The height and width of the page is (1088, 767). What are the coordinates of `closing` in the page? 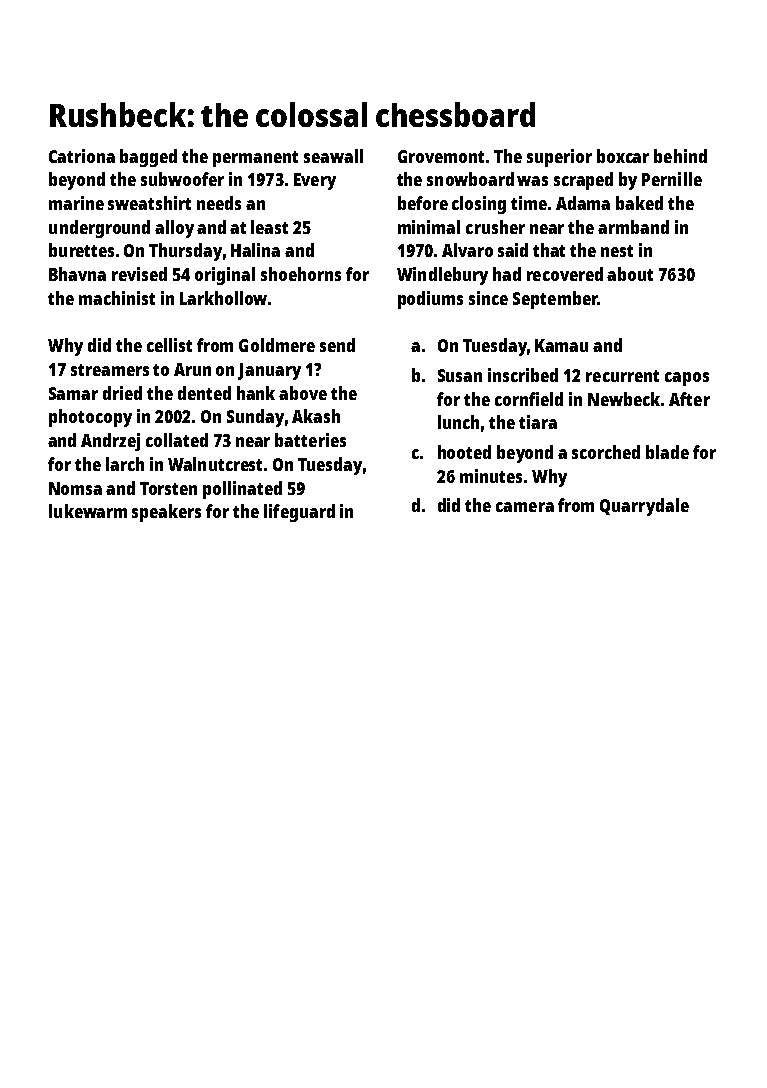 It's located at (479, 205).
